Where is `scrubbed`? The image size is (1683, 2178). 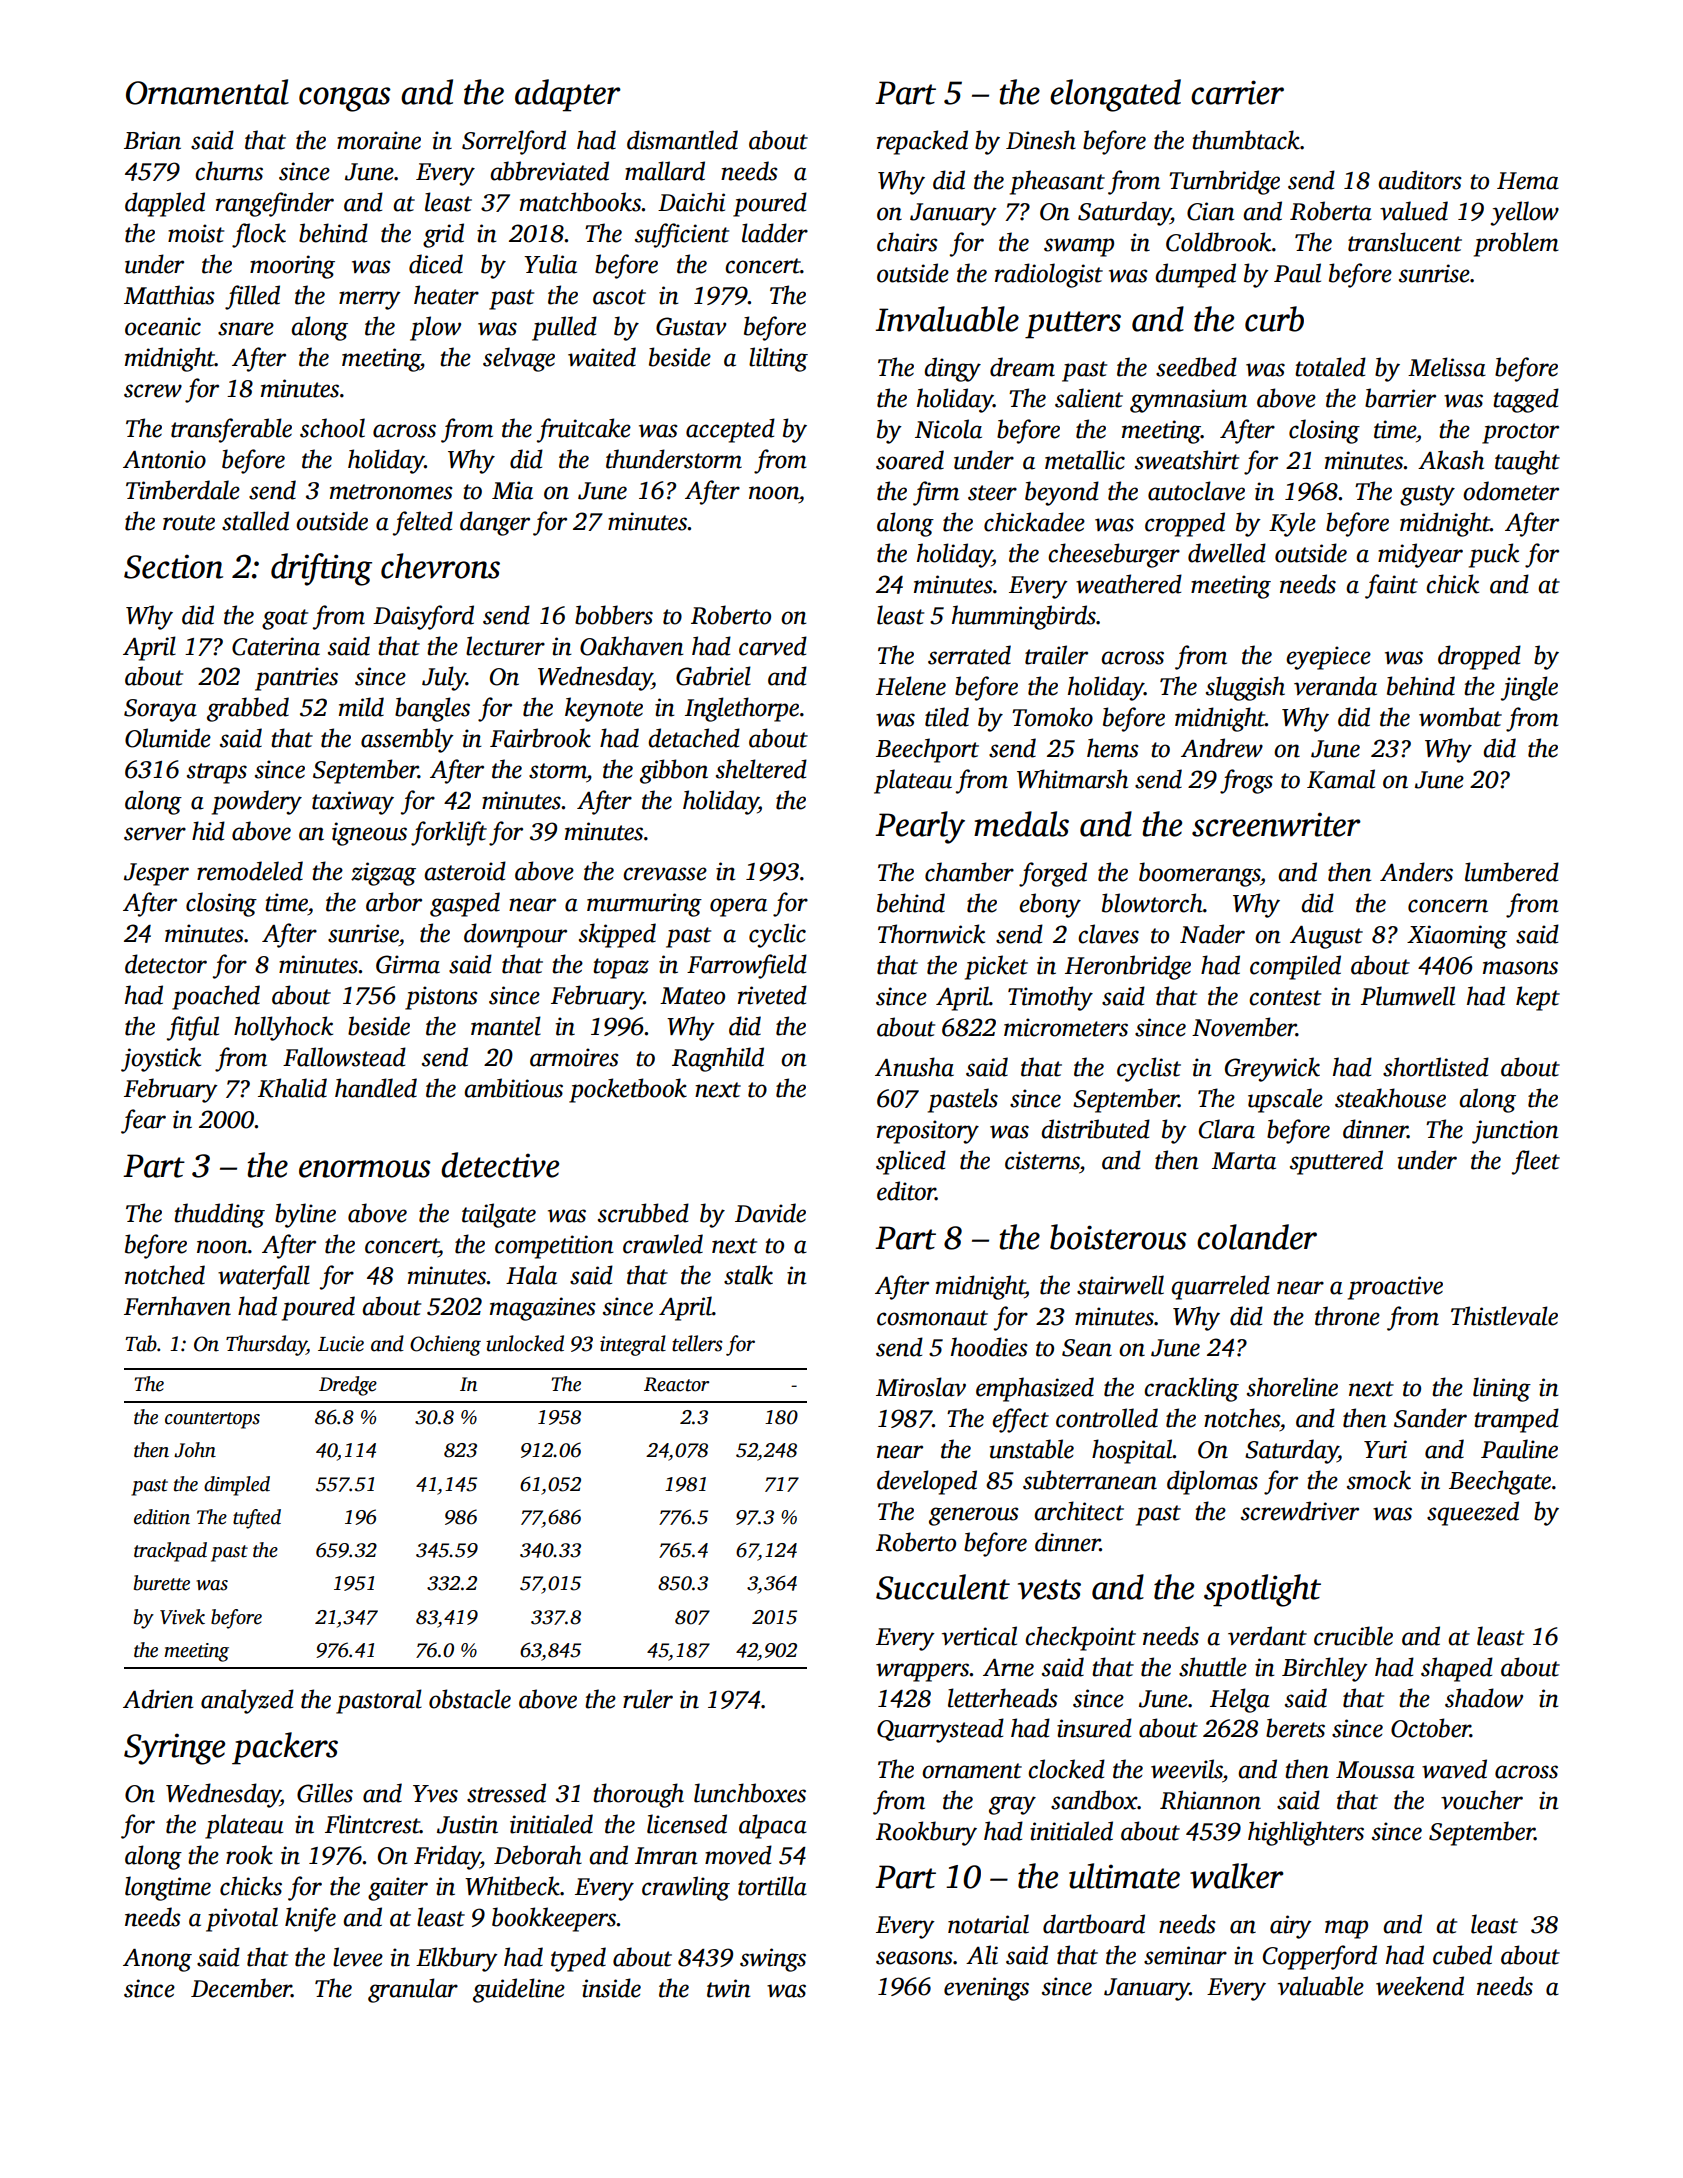
scrubbed is located at coordinates (643, 1213).
